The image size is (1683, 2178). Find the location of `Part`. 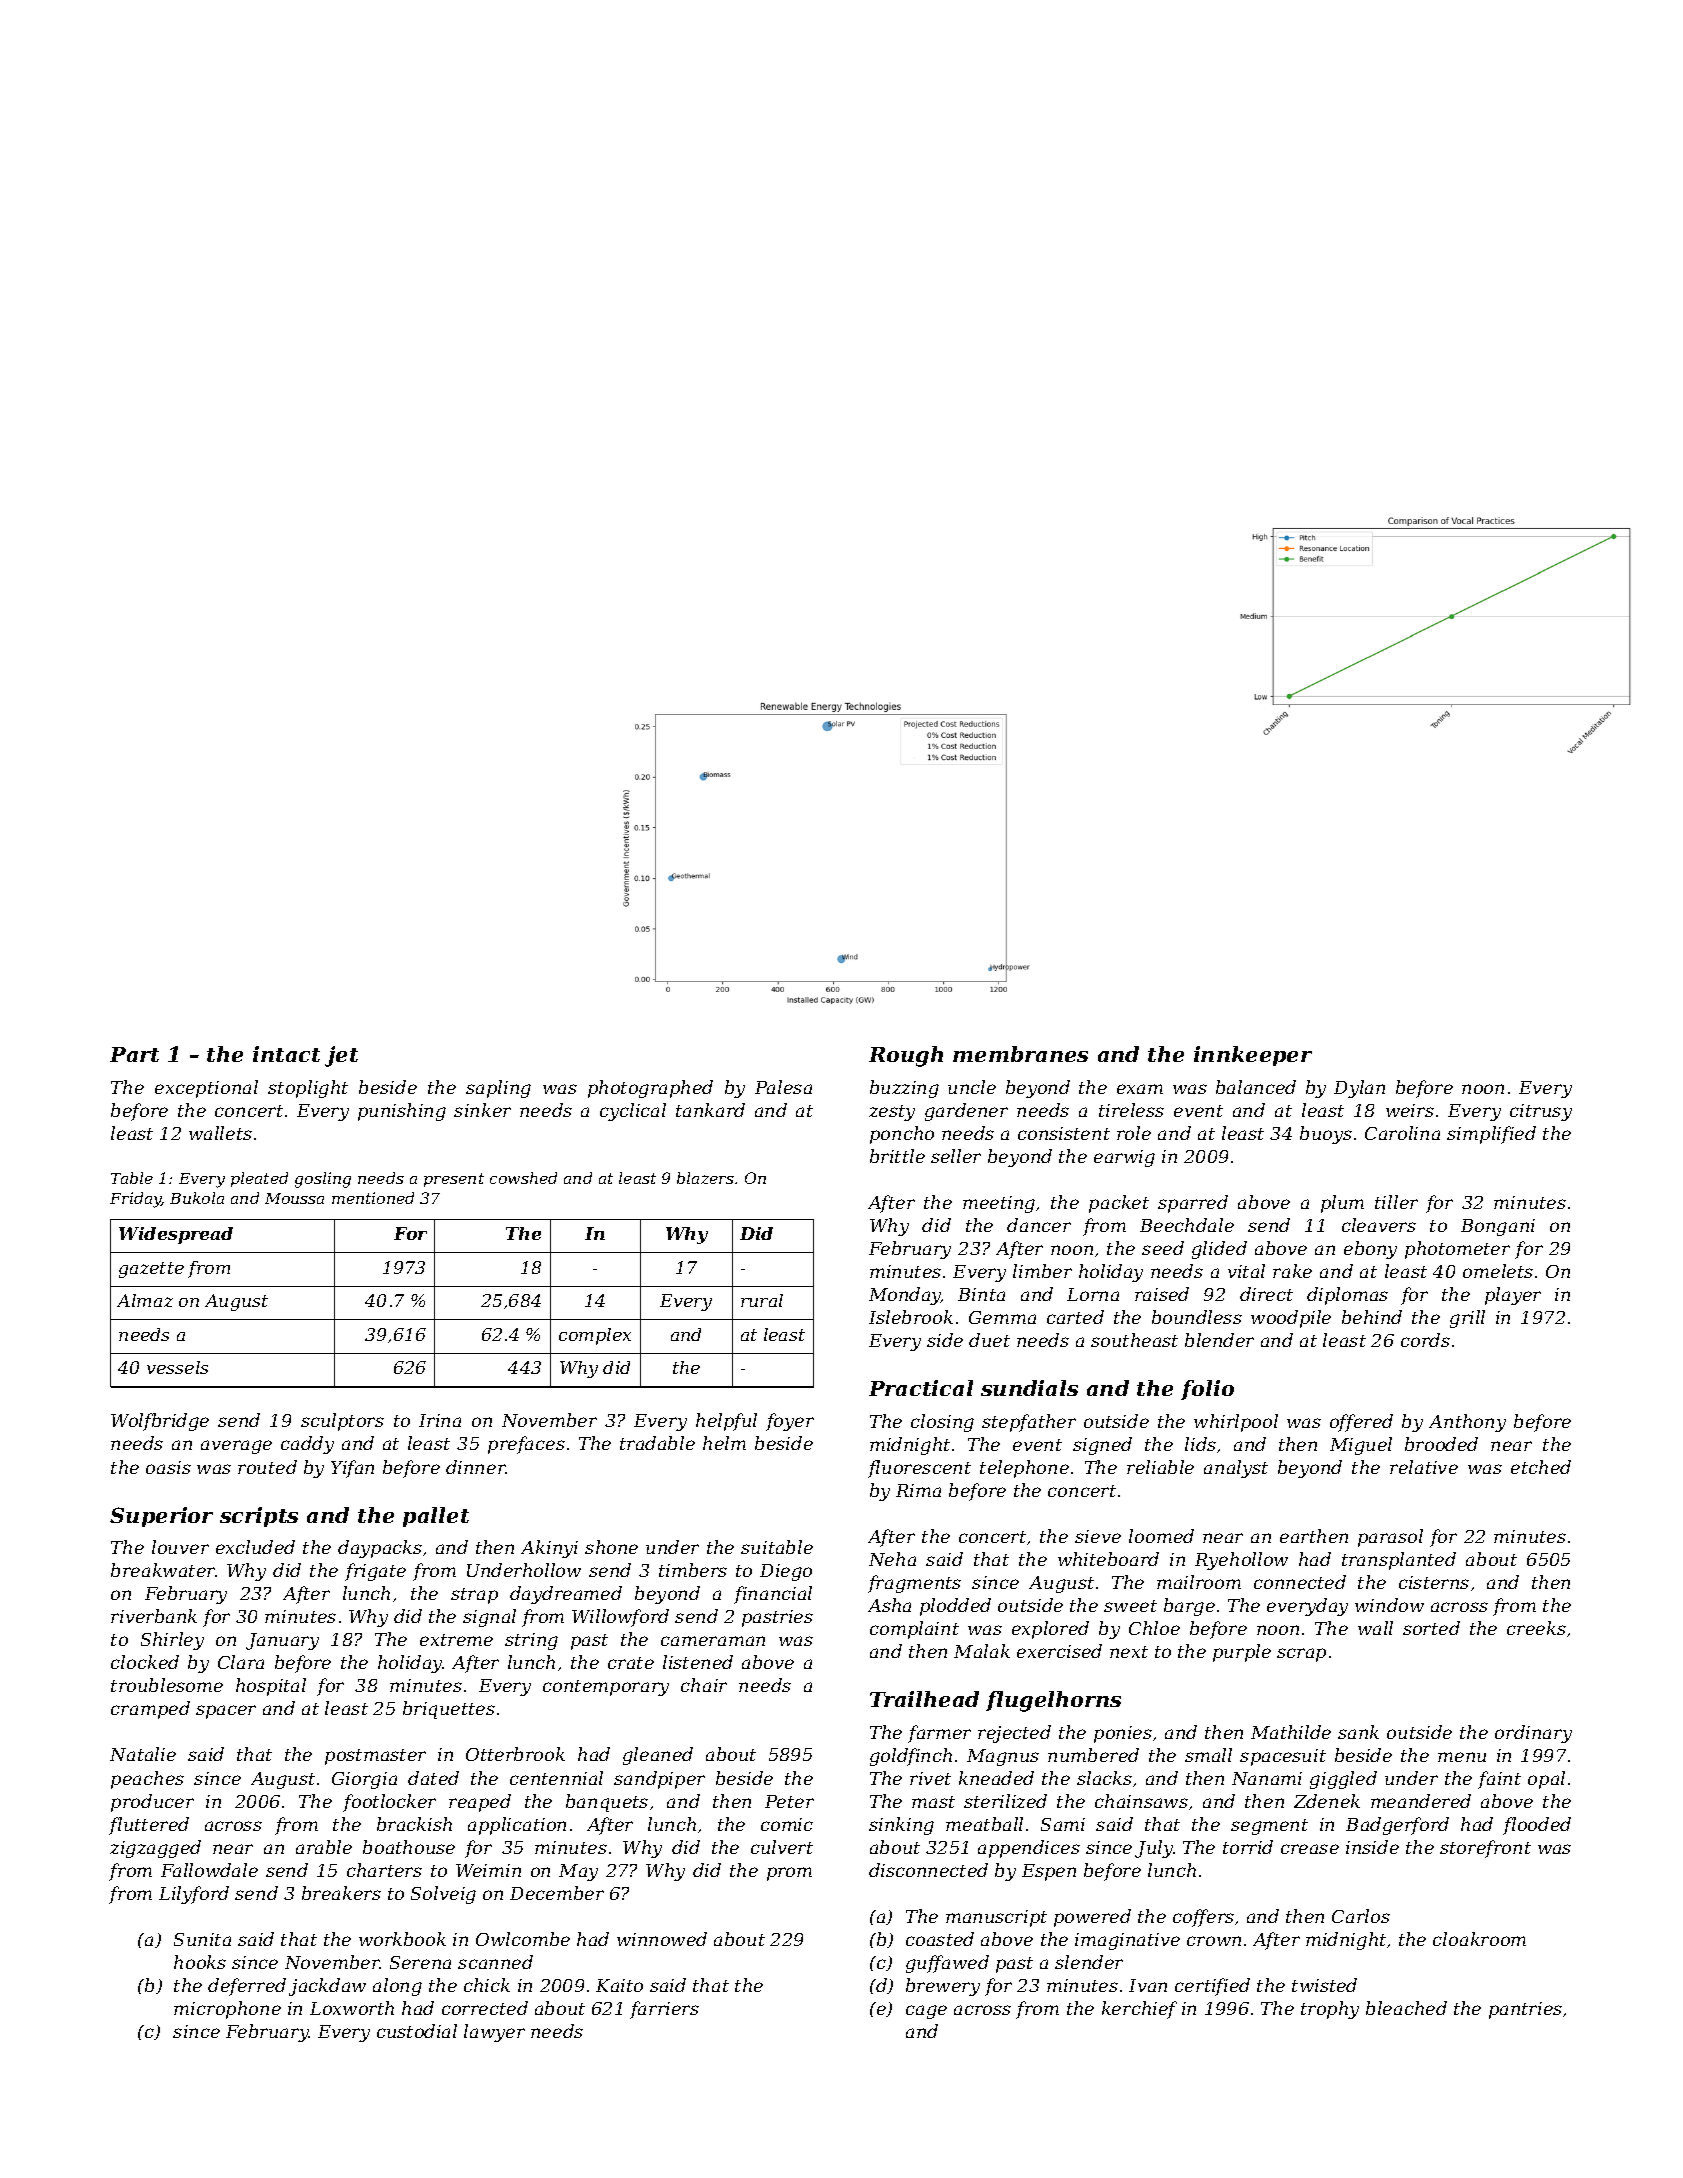

Part is located at coordinates (134, 1054).
